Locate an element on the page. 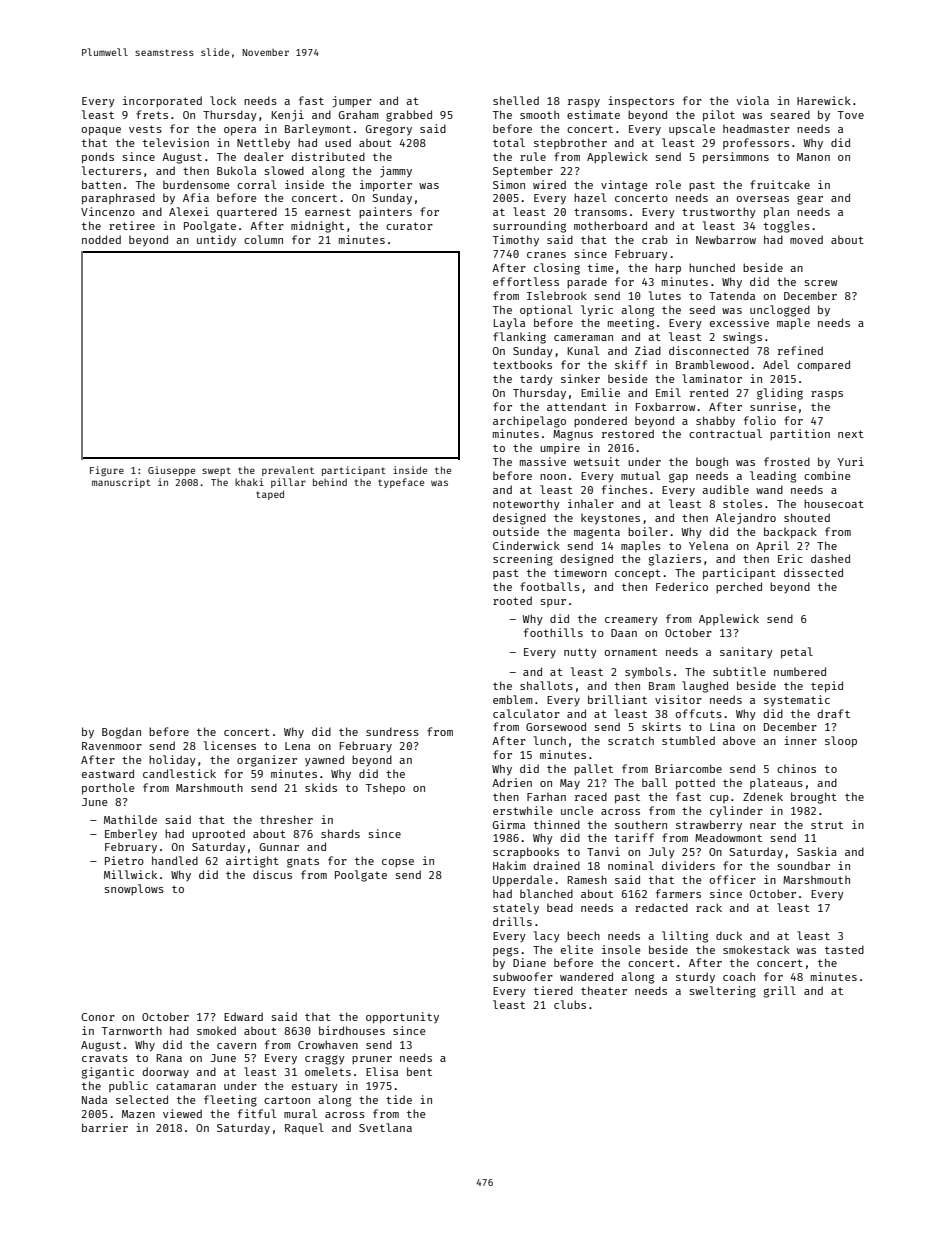 Image resolution: width=952 pixels, height=1233 pixels. Svetlana is located at coordinates (385, 1127).
